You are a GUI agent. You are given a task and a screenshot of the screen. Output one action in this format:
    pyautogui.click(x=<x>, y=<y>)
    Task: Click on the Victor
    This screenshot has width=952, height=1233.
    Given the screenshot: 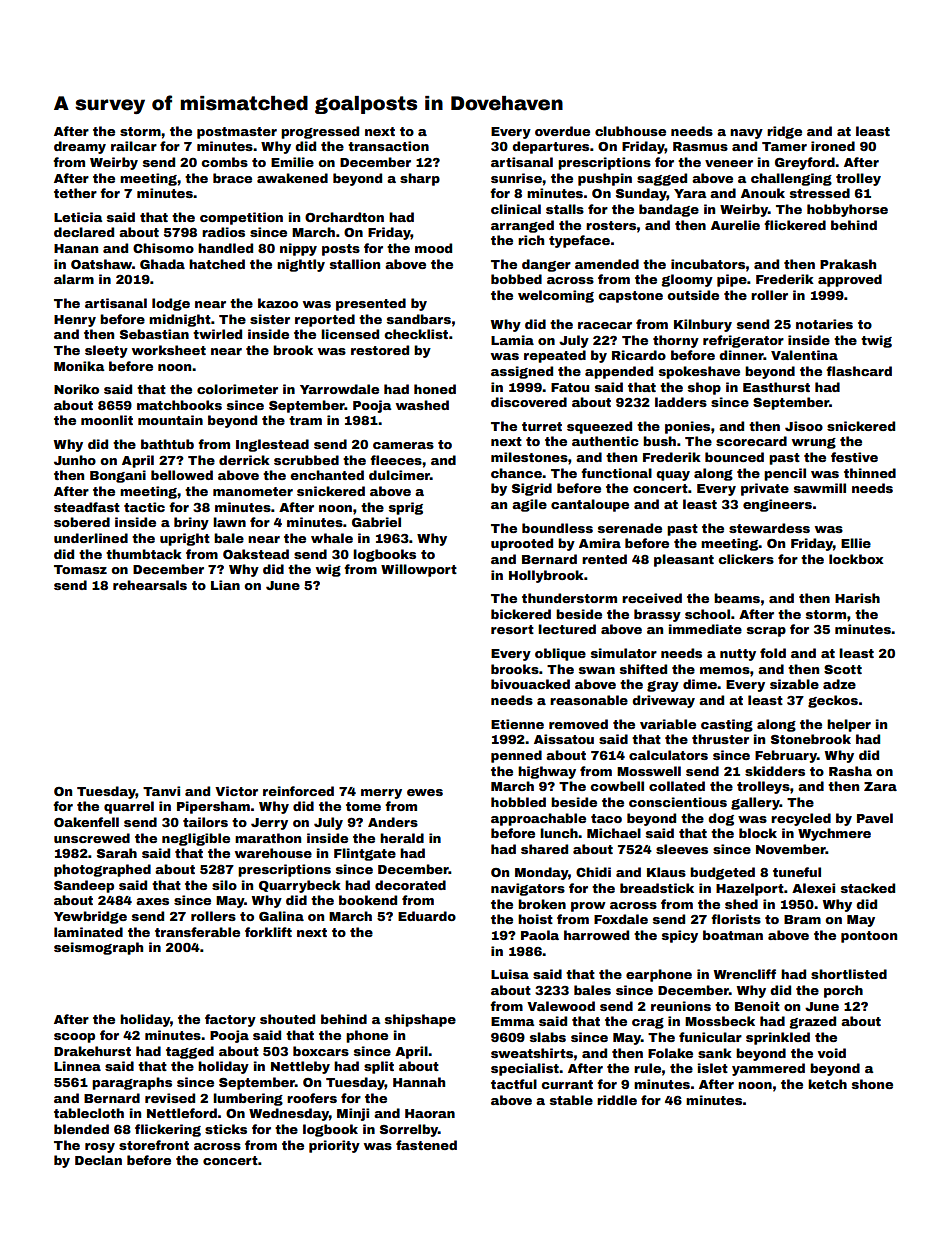 What is the action you would take?
    pyautogui.click(x=236, y=791)
